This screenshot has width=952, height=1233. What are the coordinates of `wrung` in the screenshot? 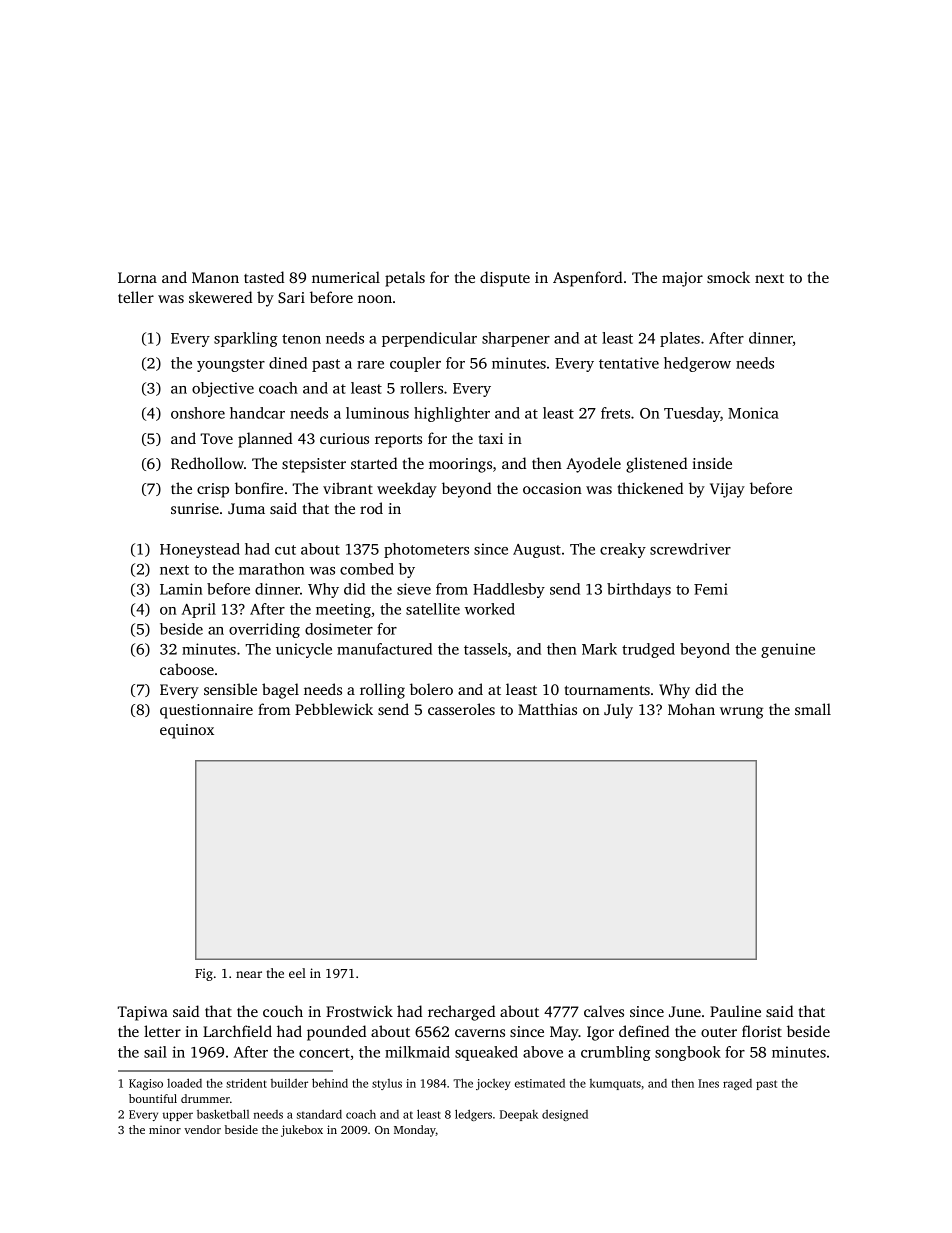 It's located at (741, 713).
